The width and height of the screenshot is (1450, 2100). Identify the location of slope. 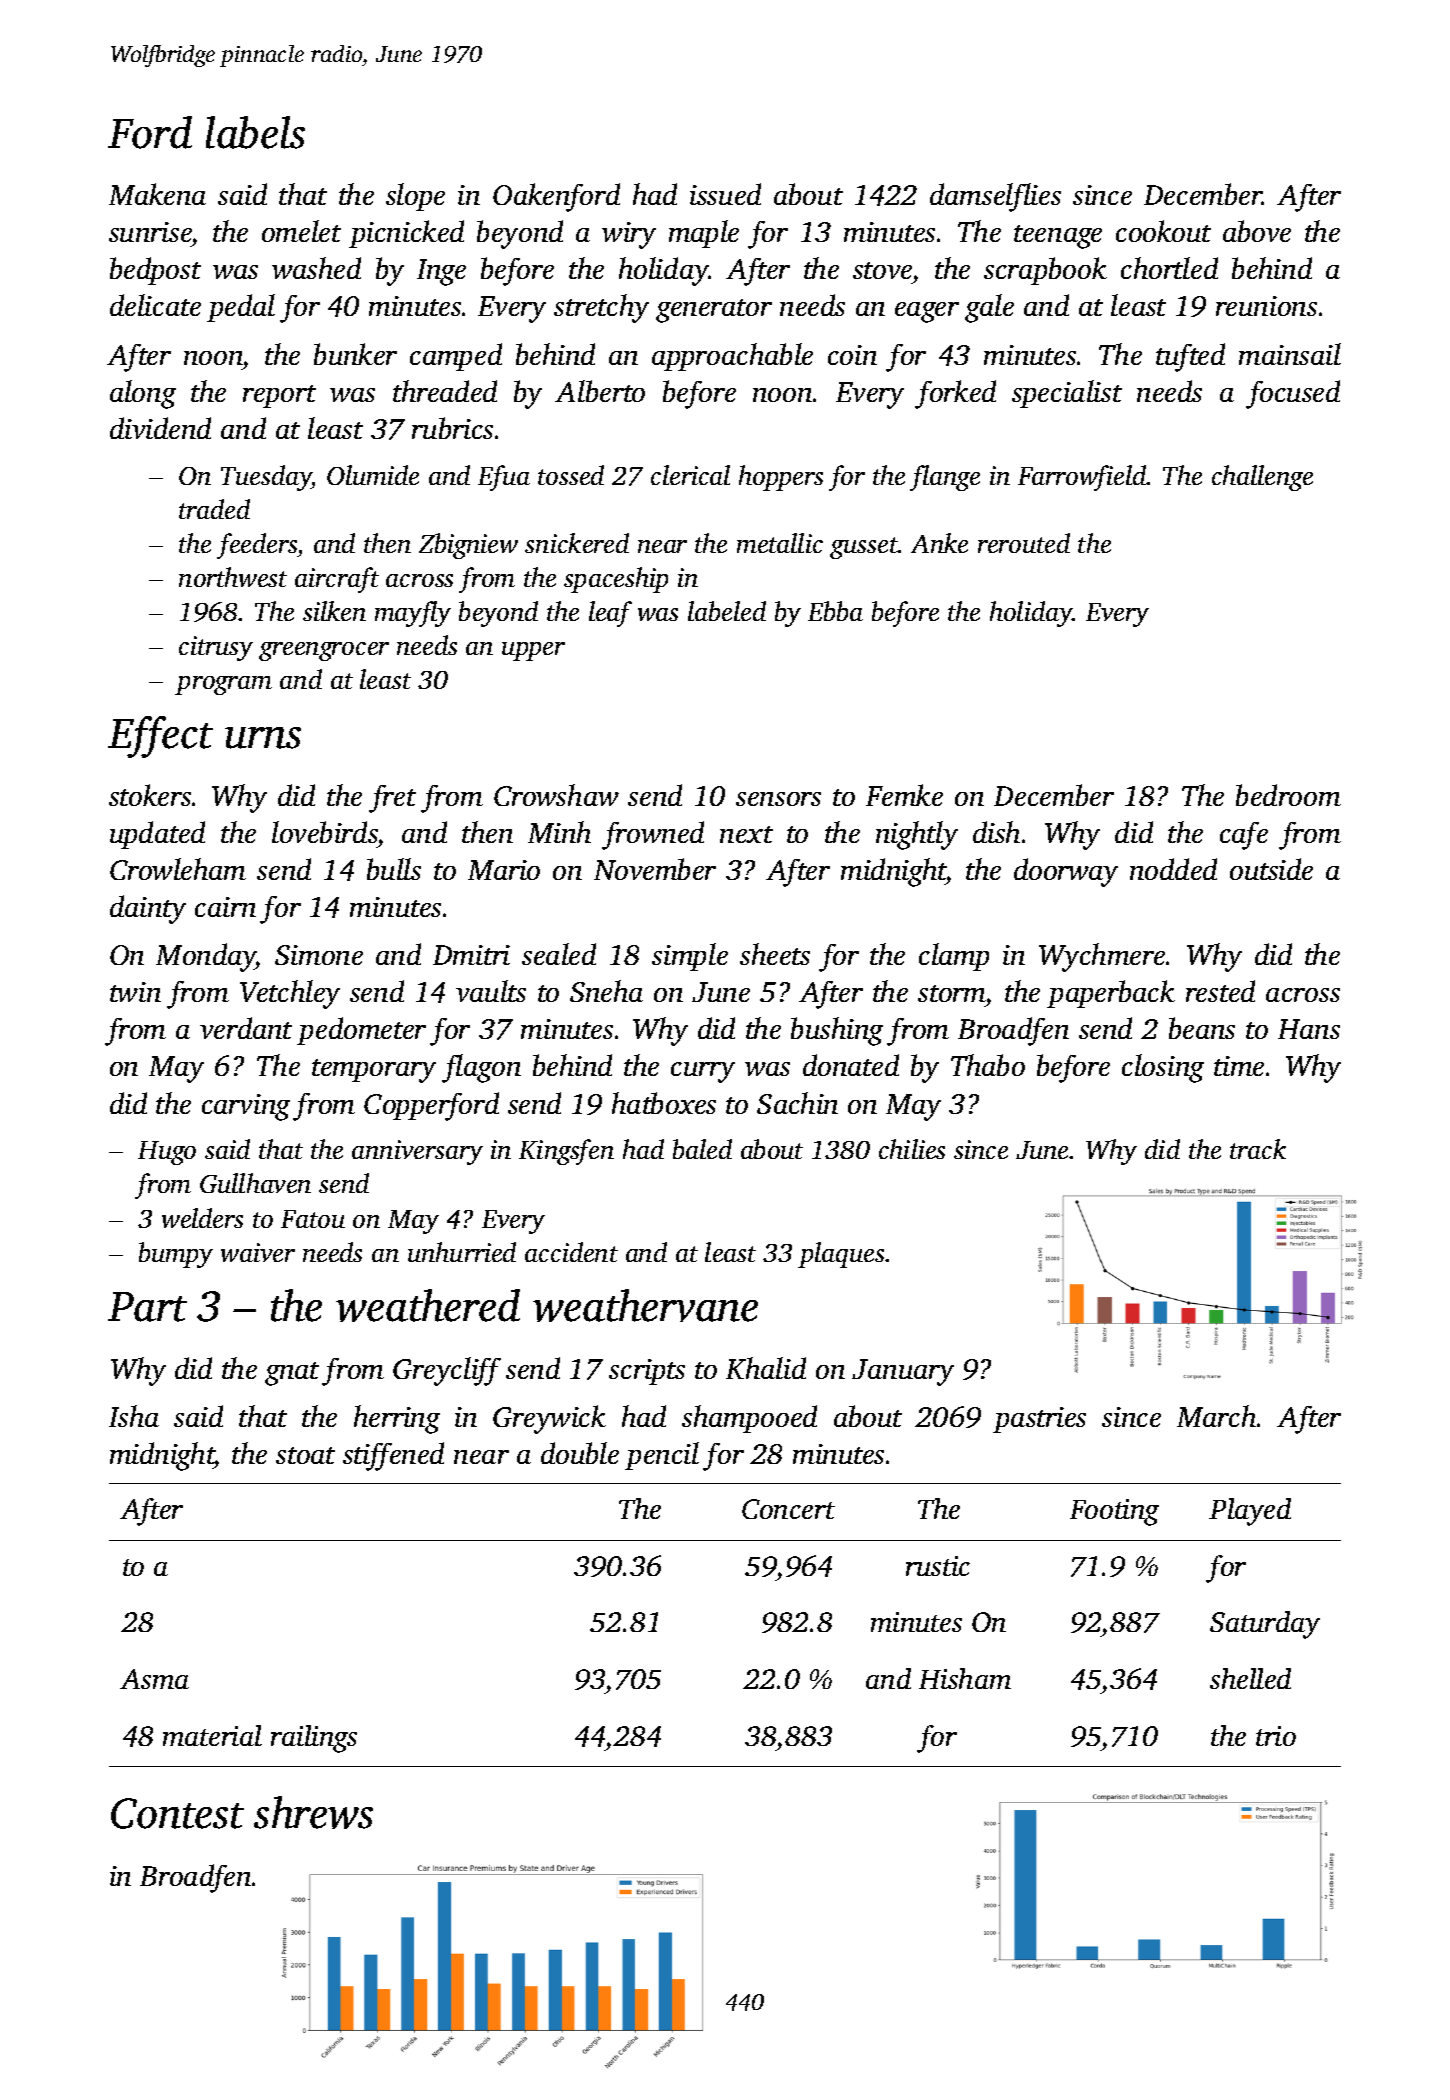
(415, 197).
